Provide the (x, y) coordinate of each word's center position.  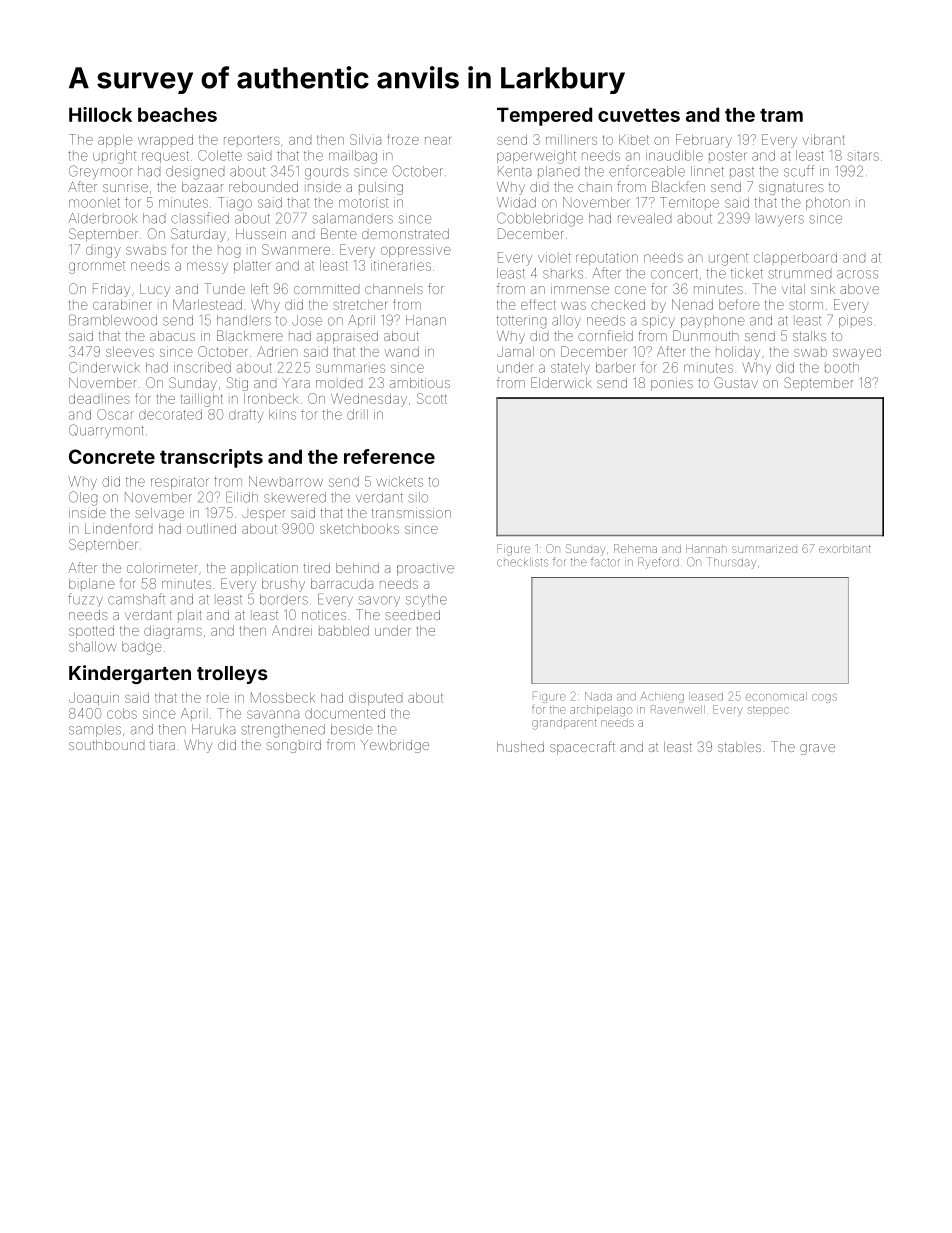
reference (389, 456)
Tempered (544, 116)
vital (793, 289)
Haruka (213, 729)
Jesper (264, 515)
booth (842, 367)
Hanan (426, 320)
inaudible (674, 155)
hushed (520, 747)
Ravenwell (678, 709)
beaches (177, 114)
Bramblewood (113, 320)
